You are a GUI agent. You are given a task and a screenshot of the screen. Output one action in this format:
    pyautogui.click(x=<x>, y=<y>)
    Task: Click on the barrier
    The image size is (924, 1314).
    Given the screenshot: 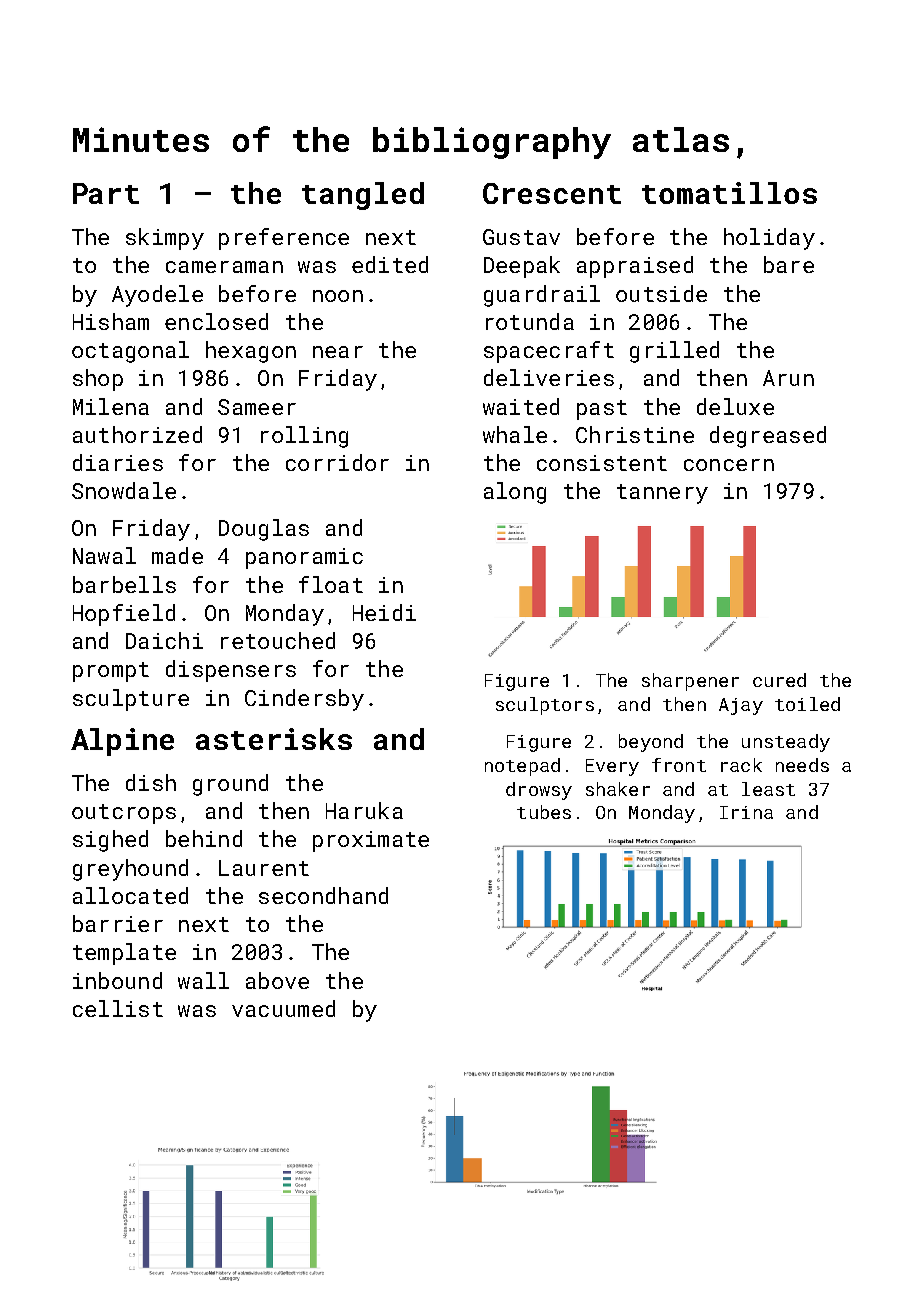 What is the action you would take?
    pyautogui.click(x=118, y=923)
